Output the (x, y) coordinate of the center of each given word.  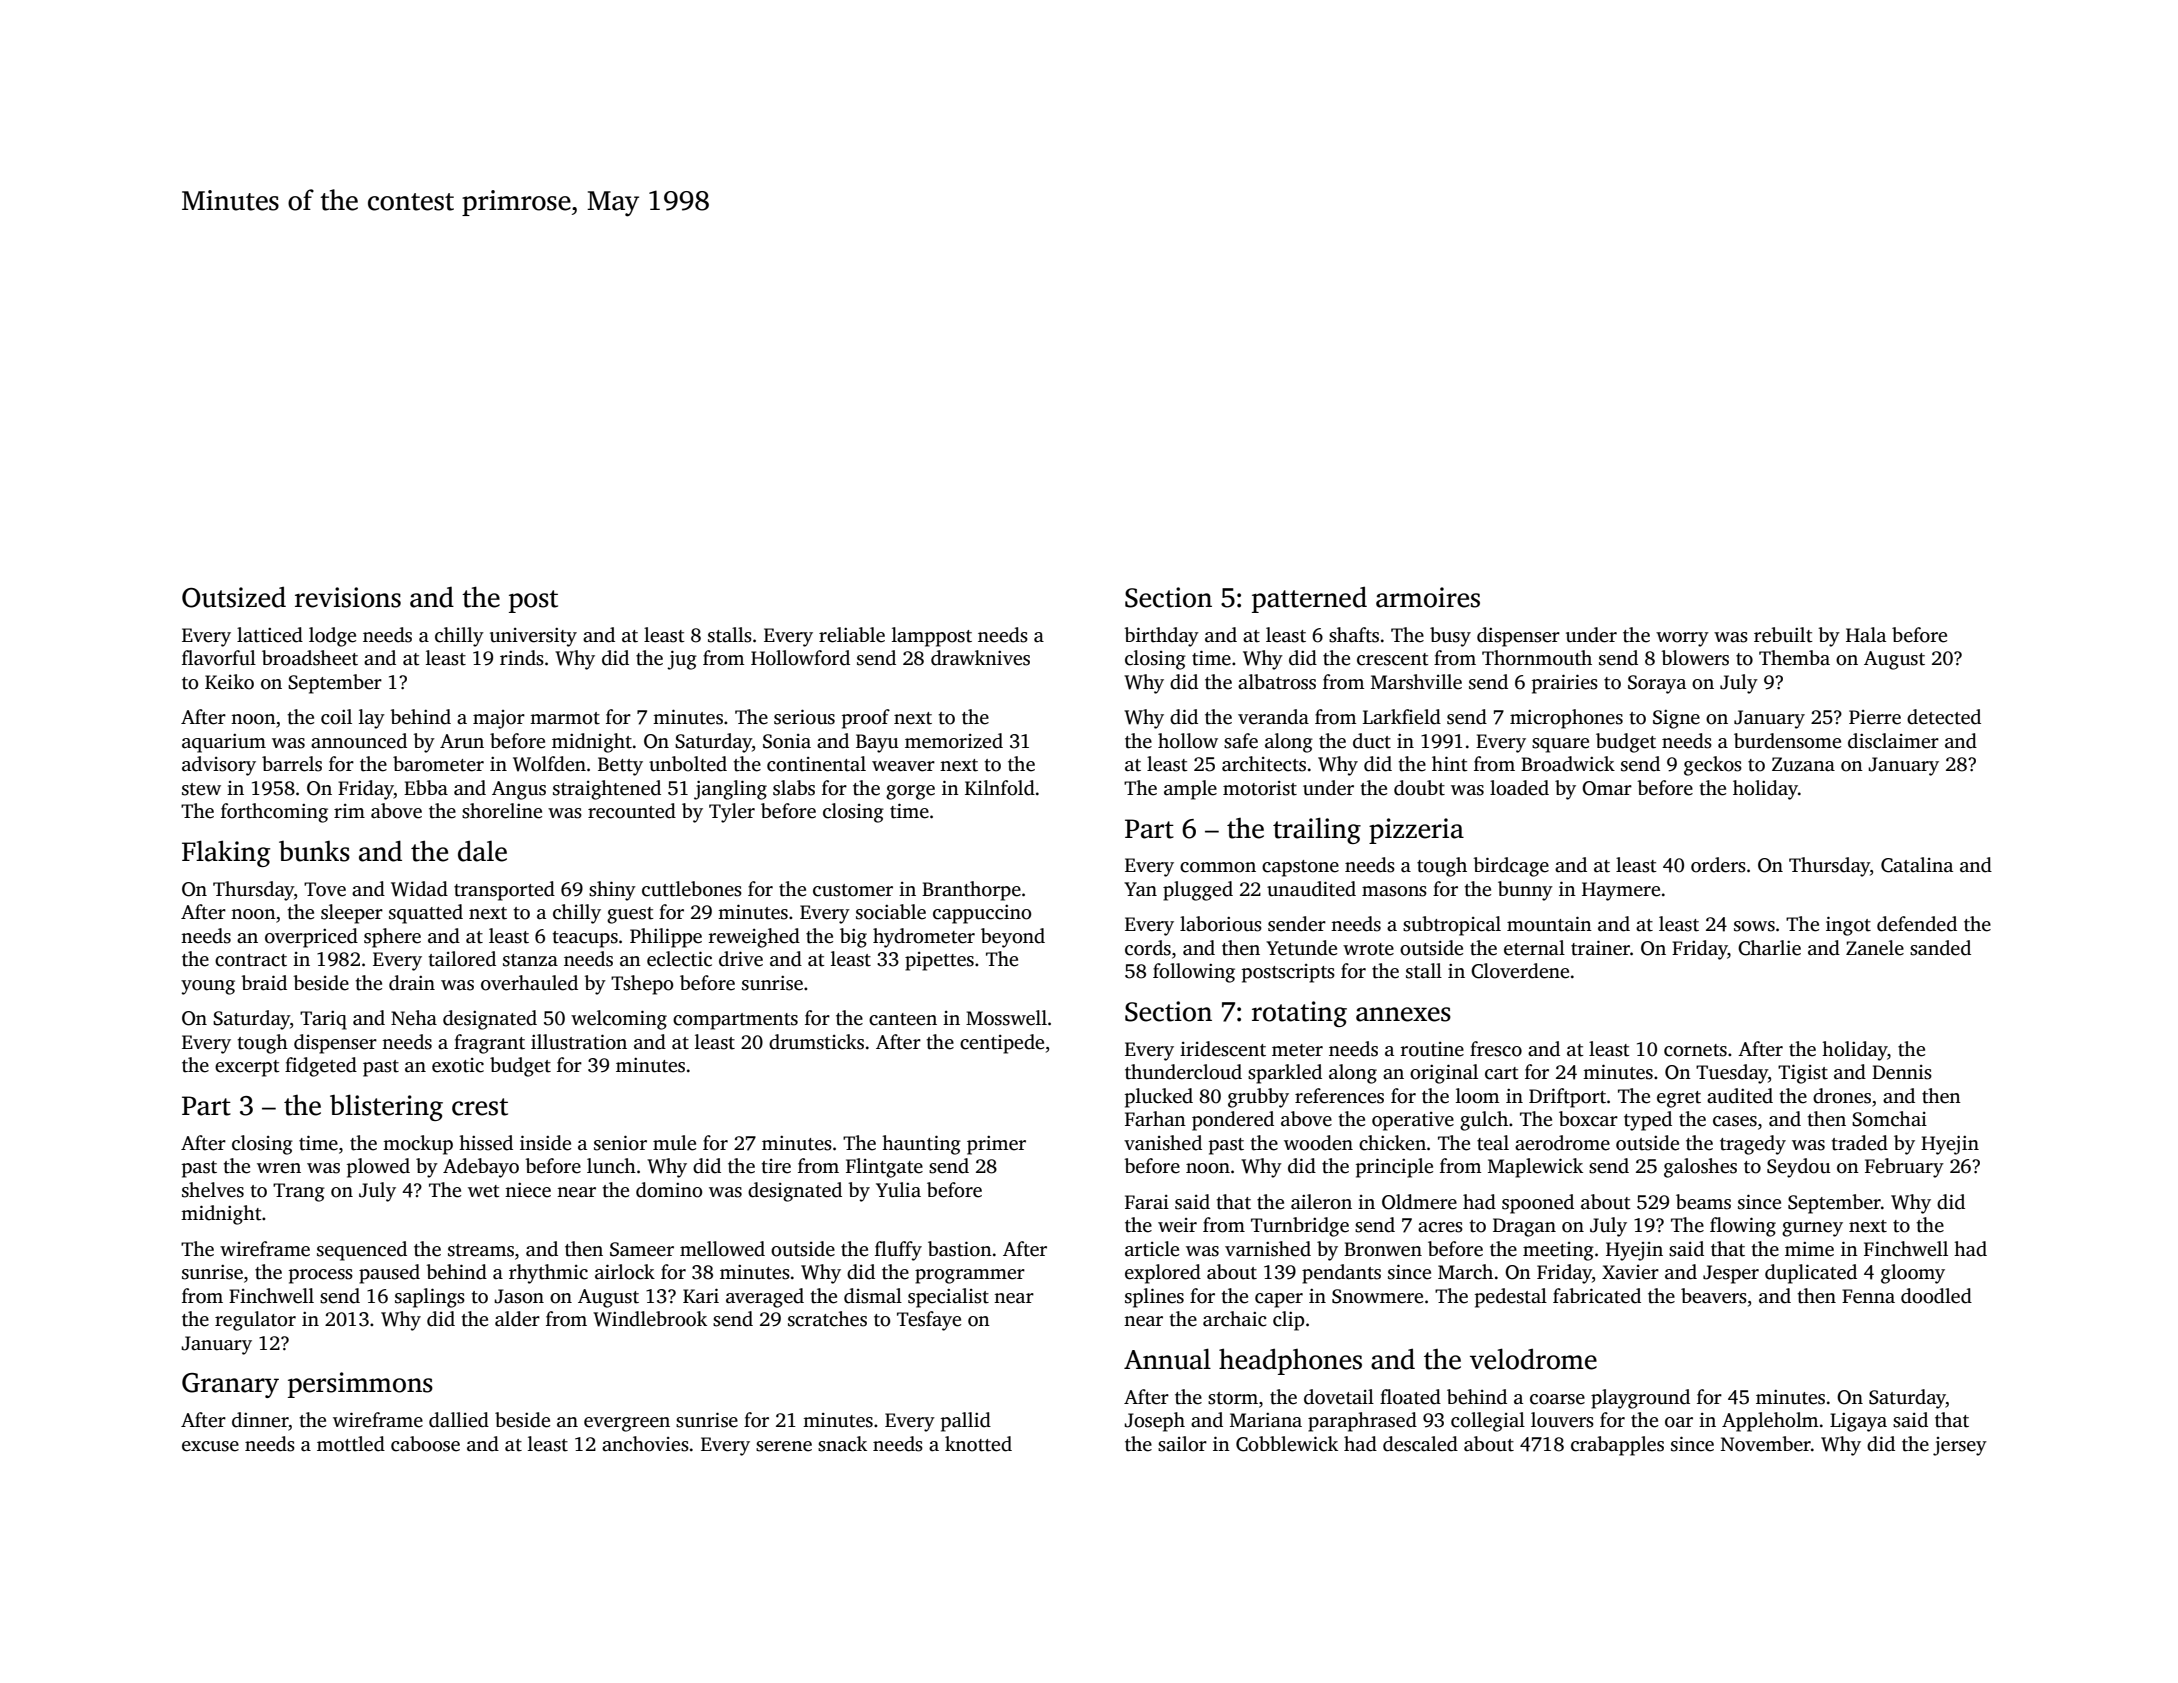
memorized (954, 741)
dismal (873, 1296)
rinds (522, 658)
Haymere (1621, 891)
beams (1703, 1202)
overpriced (311, 938)
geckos (1713, 766)
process (321, 1276)
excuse (210, 1446)
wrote (1368, 949)
